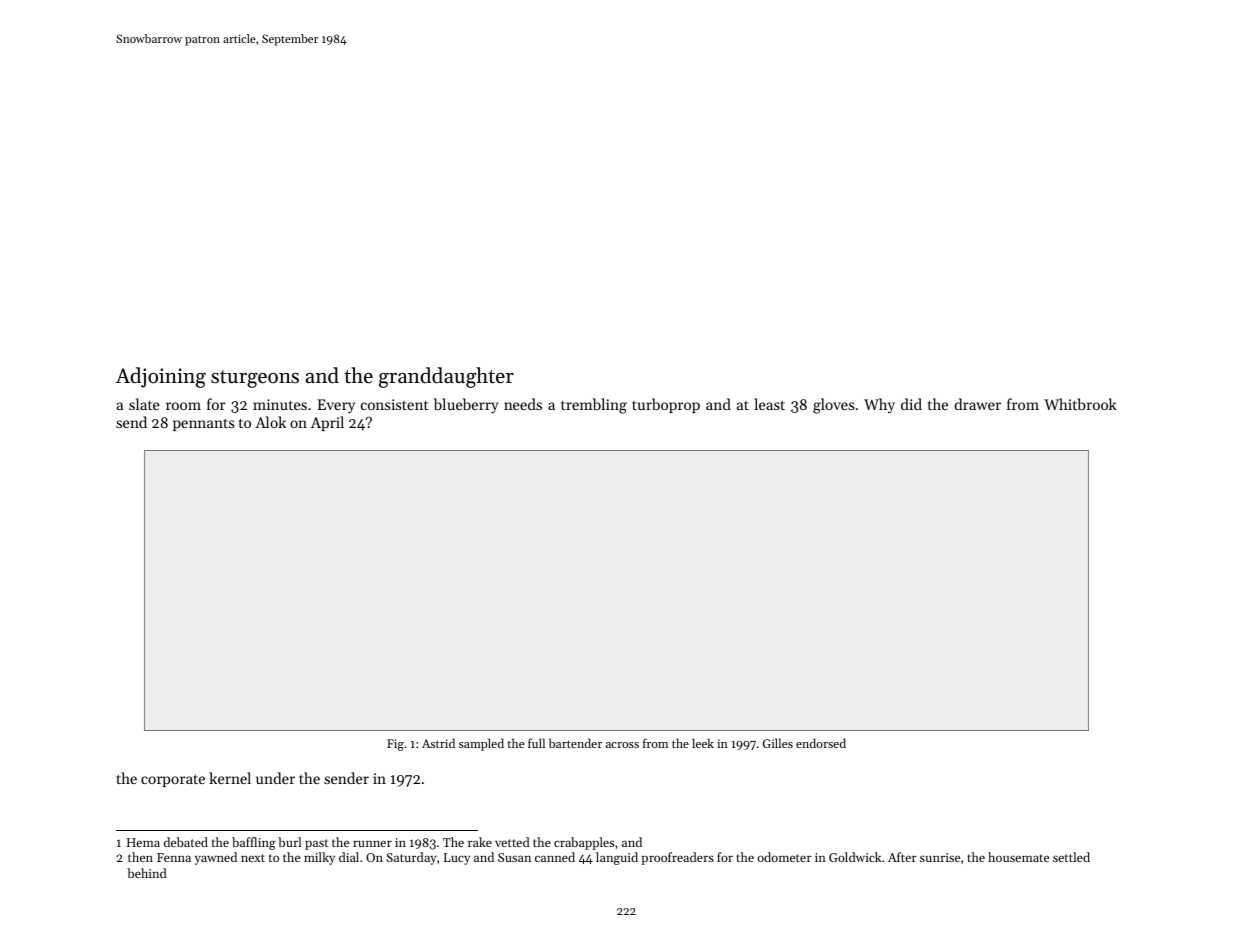  I want to click on Adjoining, so click(161, 377).
